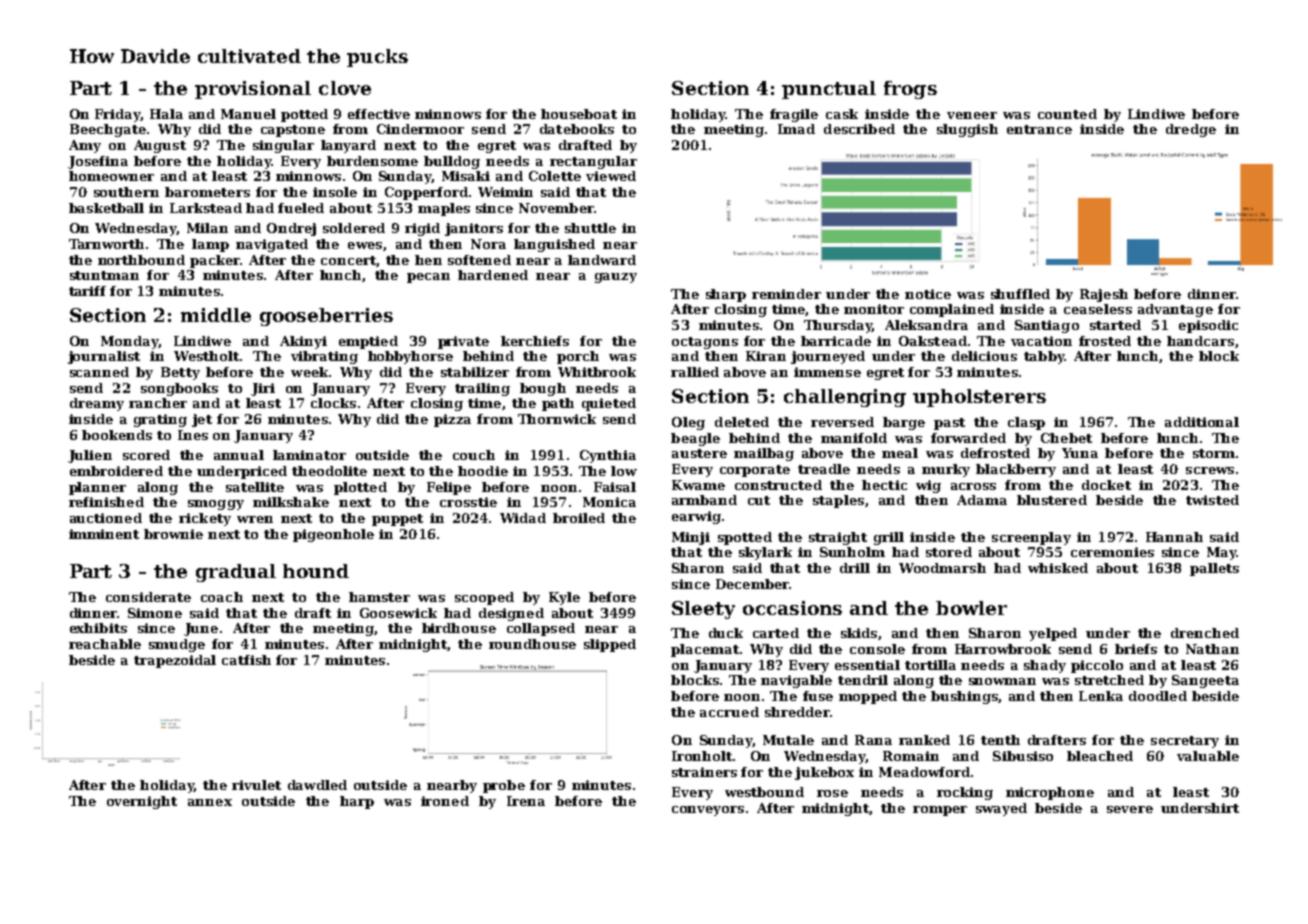 Image resolution: width=1308 pixels, height=924 pixels. Describe the element at coordinates (557, 419) in the page. I see `Thornwick` at that location.
